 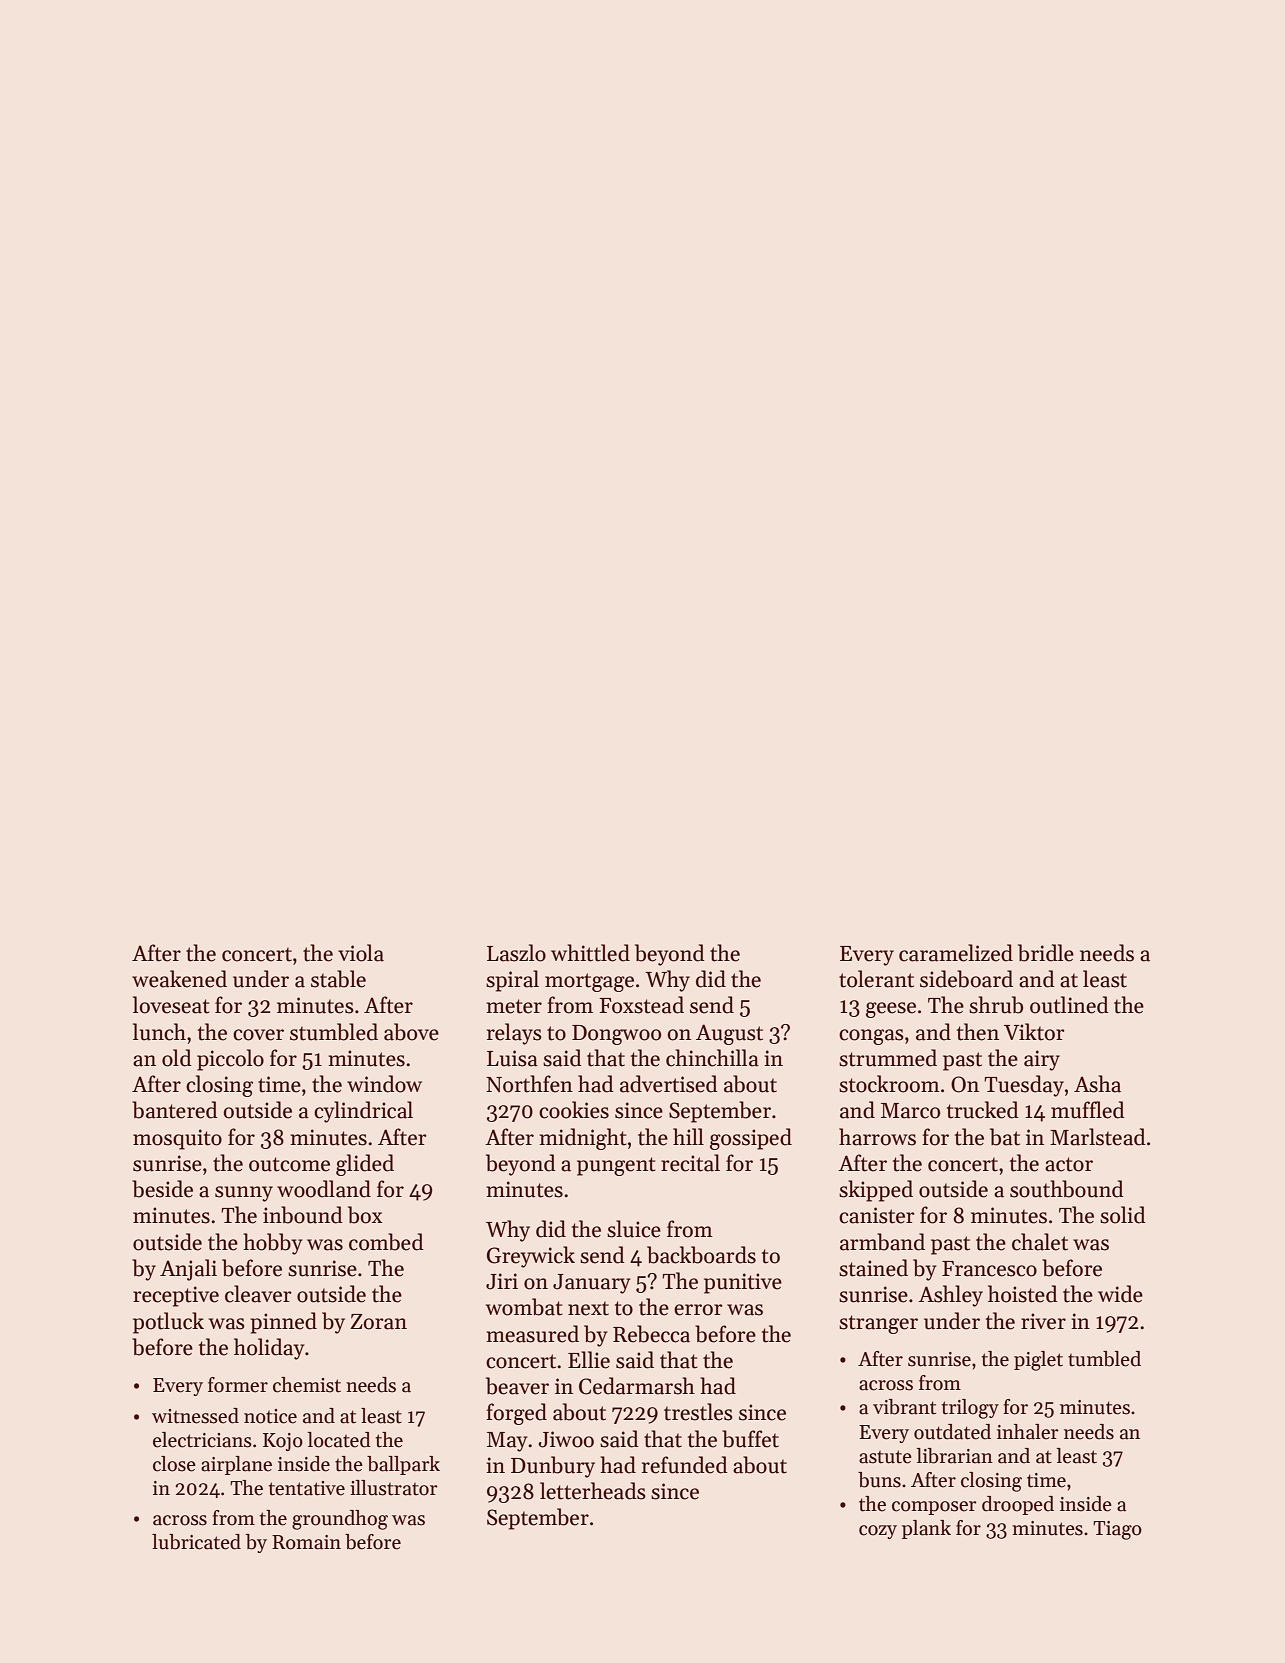 What do you see at coordinates (269, 1349) in the document?
I see `holiday` at bounding box center [269, 1349].
